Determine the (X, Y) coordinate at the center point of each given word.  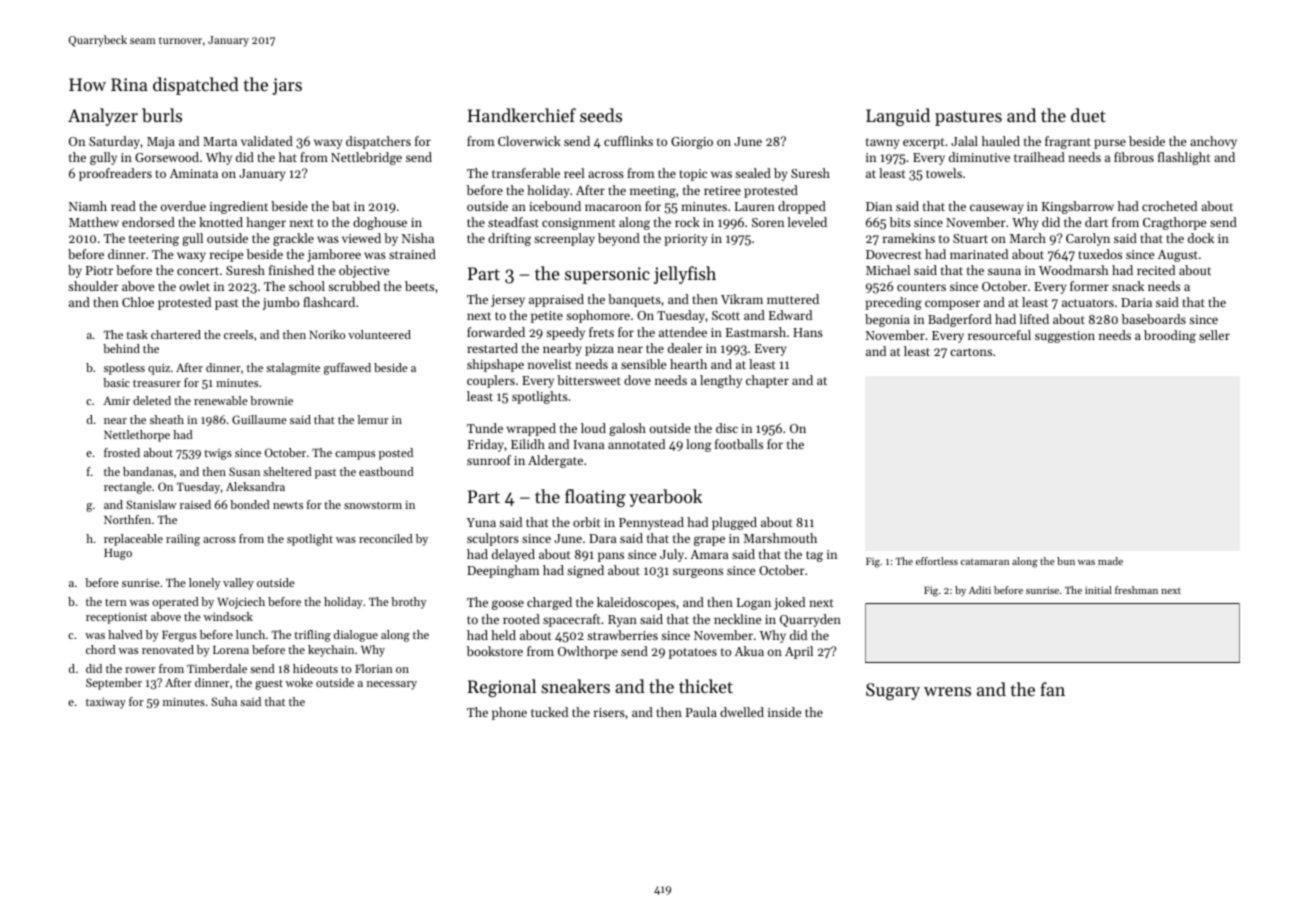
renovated (168, 649)
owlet (195, 286)
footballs (739, 444)
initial (1098, 590)
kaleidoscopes (636, 603)
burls (162, 115)
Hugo (118, 554)
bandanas (148, 471)
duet (1088, 115)
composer (952, 305)
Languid (898, 117)
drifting (509, 239)
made (1110, 561)
